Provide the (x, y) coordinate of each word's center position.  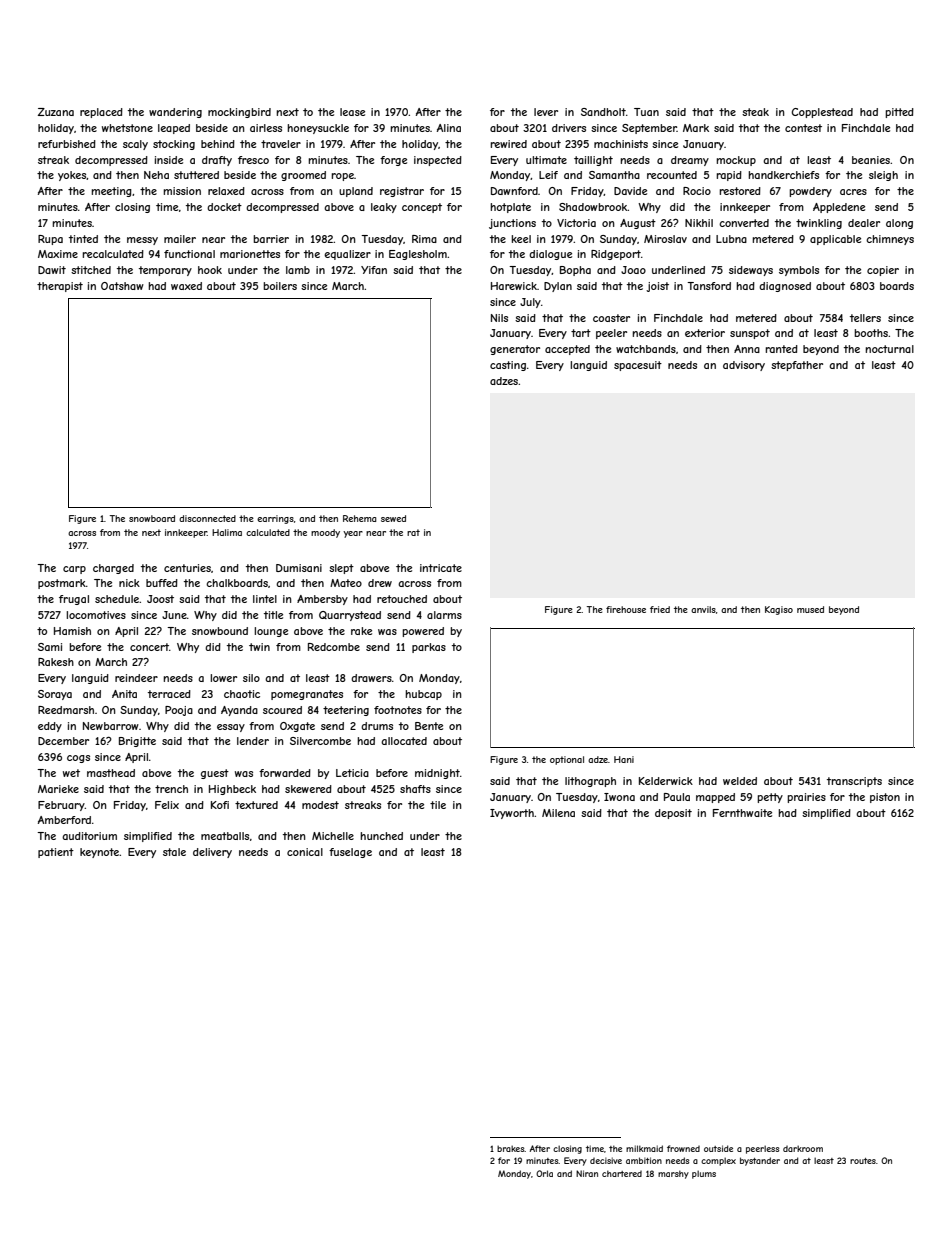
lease (352, 112)
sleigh (883, 176)
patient (56, 853)
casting (508, 366)
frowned (683, 1148)
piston (885, 798)
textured (256, 805)
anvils (703, 609)
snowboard (152, 518)
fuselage (350, 853)
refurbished (67, 144)
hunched (381, 836)
